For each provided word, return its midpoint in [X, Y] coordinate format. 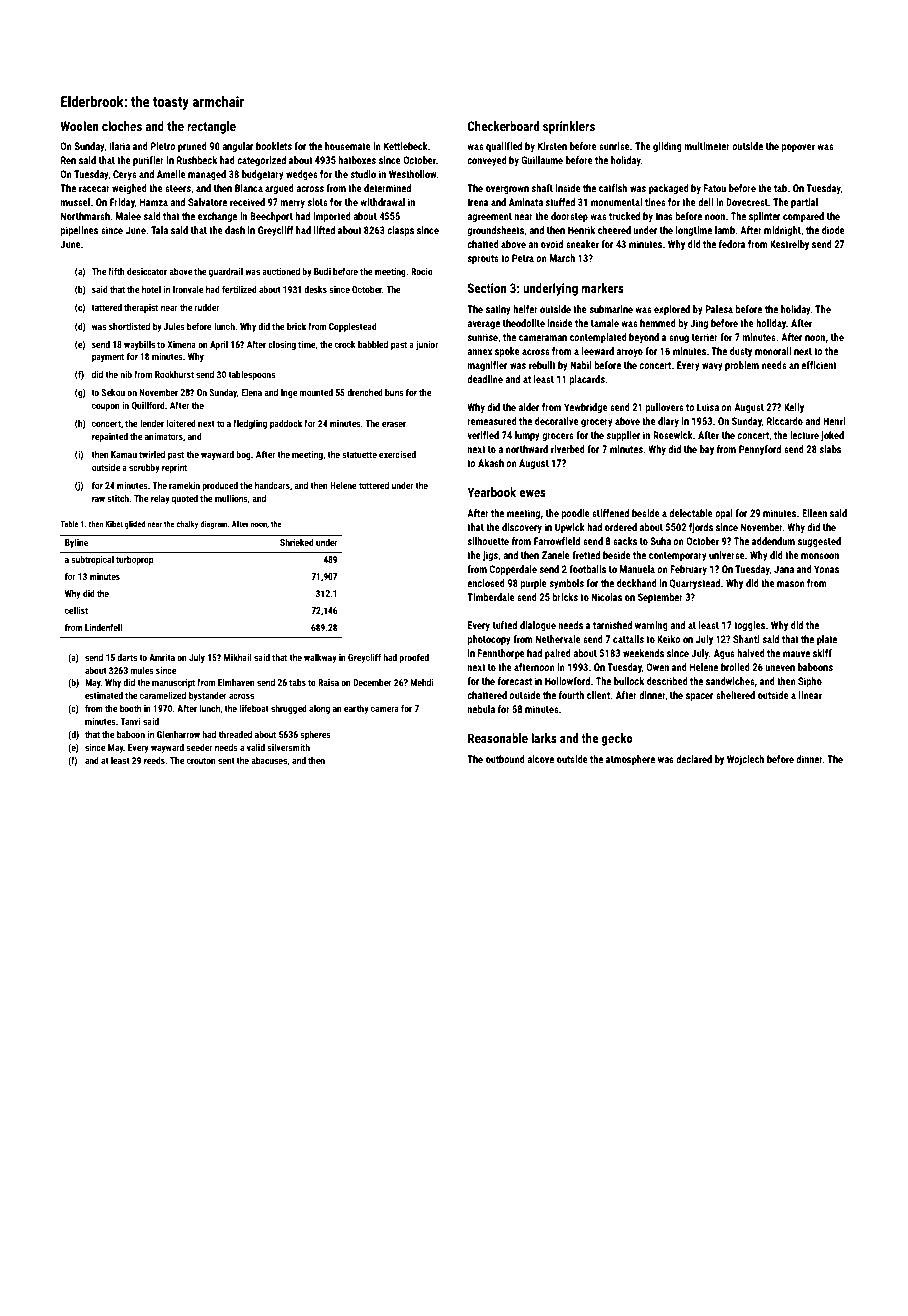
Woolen [79, 126]
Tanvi [130, 721]
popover [798, 148]
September [660, 598]
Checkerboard [503, 126]
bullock [629, 681]
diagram [213, 525]
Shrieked [297, 542]
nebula [481, 709]
